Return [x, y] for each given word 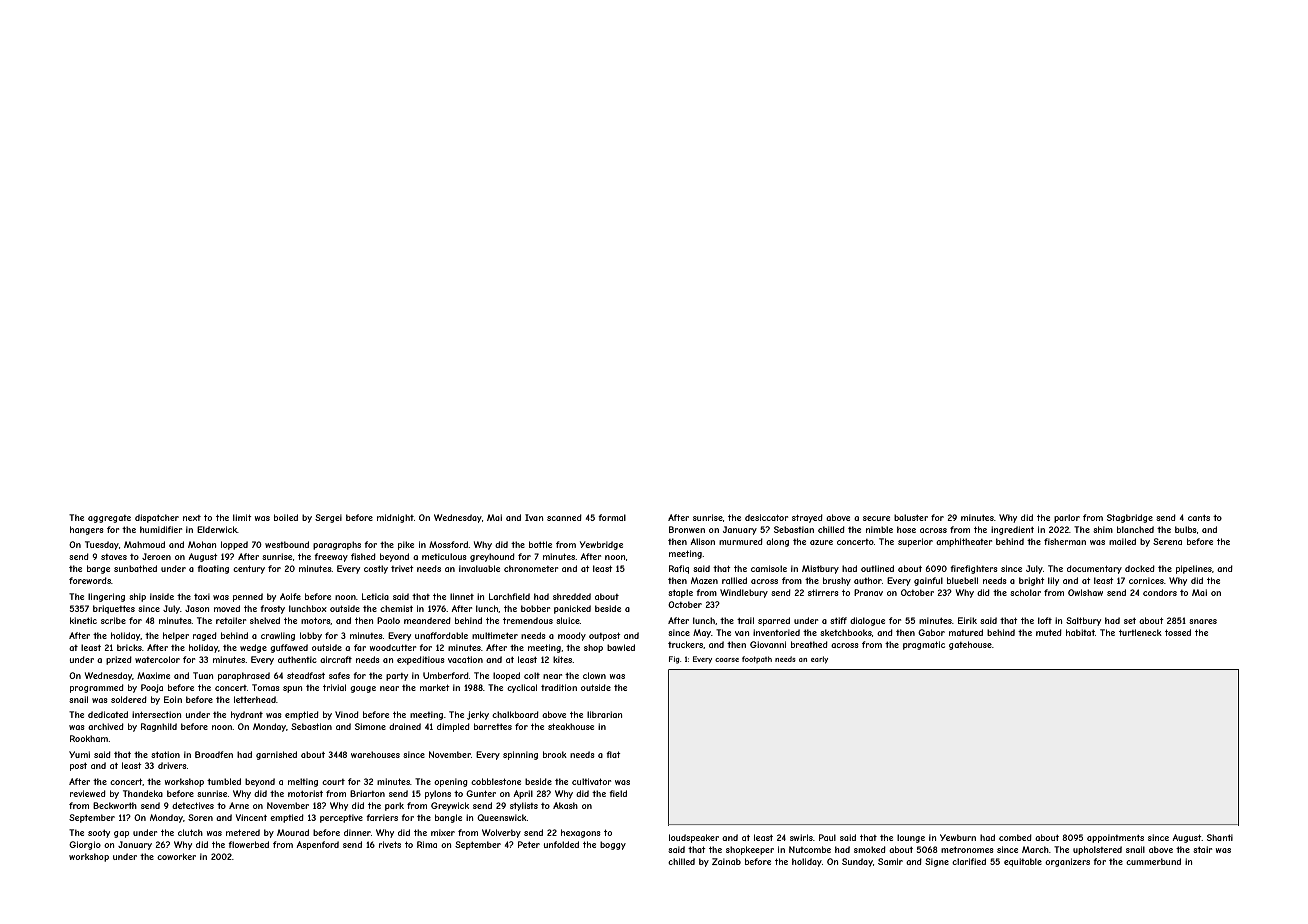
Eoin [173, 699]
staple [680, 593]
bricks [129, 647]
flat [613, 754]
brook [555, 754]
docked [1140, 568]
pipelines [1194, 569]
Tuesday [102, 545]
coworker [176, 856]
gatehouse [970, 645]
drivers [172, 765]
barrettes [493, 726]
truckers [685, 644]
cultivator [591, 781]
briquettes [114, 609]
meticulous [444, 556]
